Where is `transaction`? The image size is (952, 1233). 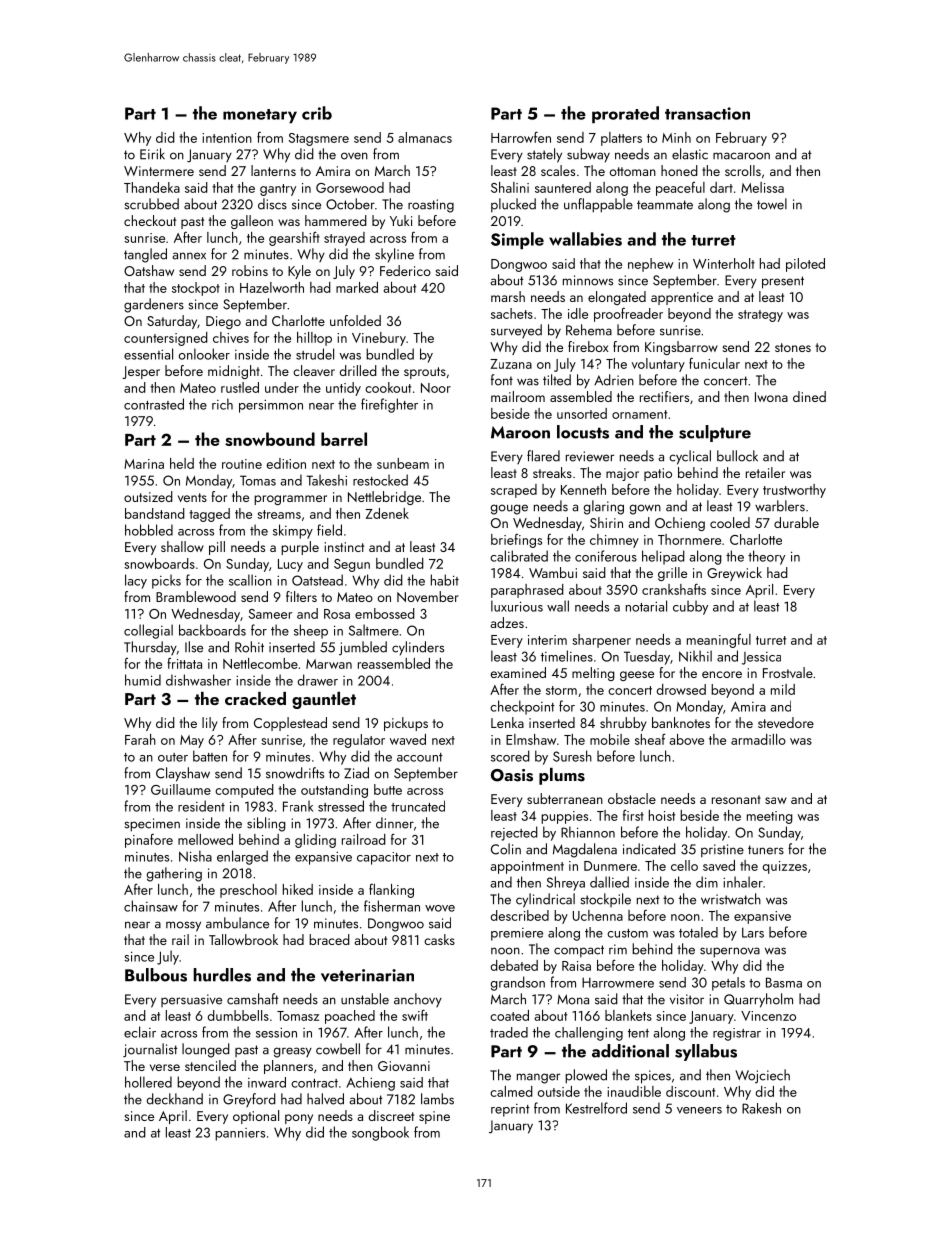
transaction is located at coordinates (707, 113).
